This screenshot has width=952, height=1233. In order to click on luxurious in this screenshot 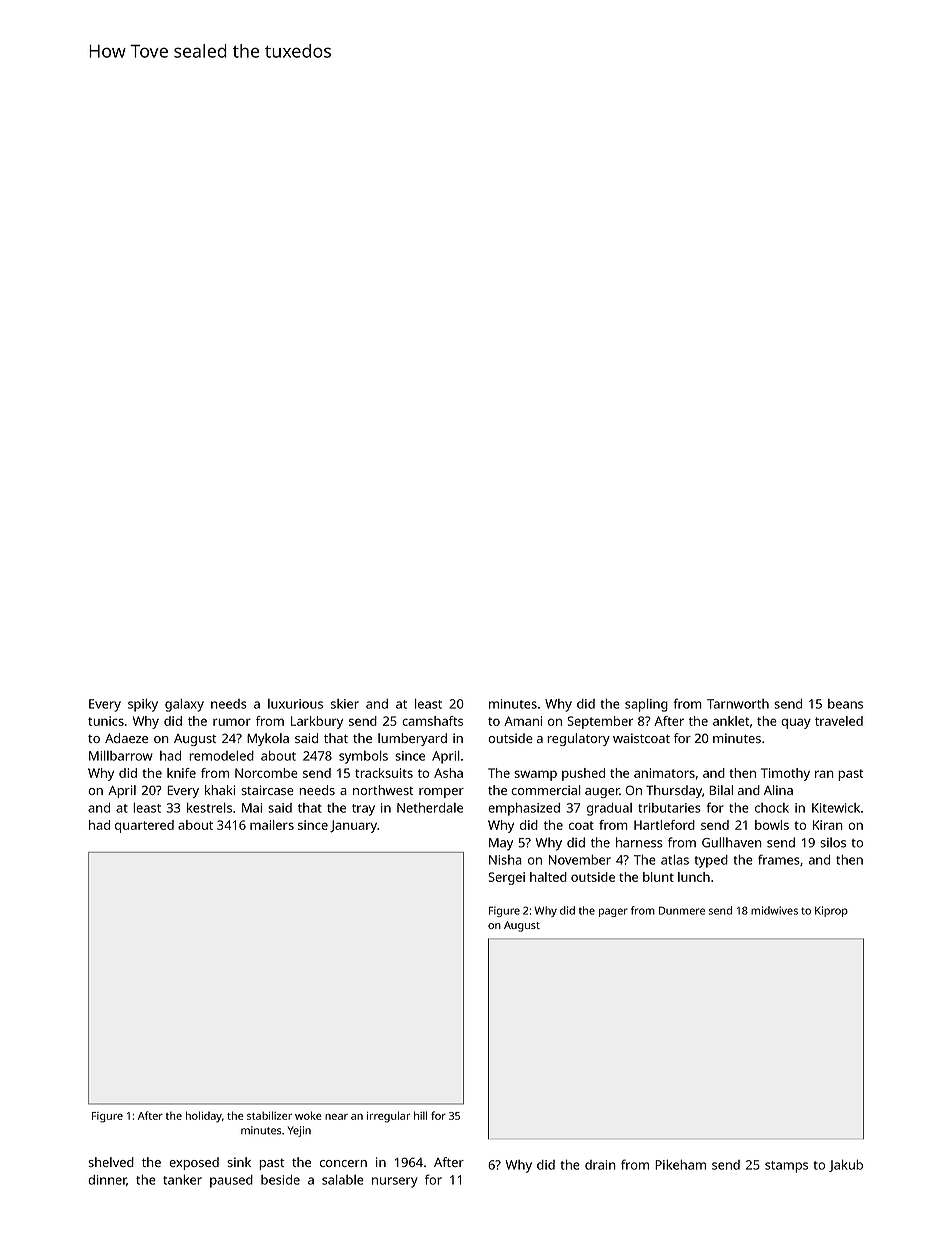, I will do `click(295, 704)`.
